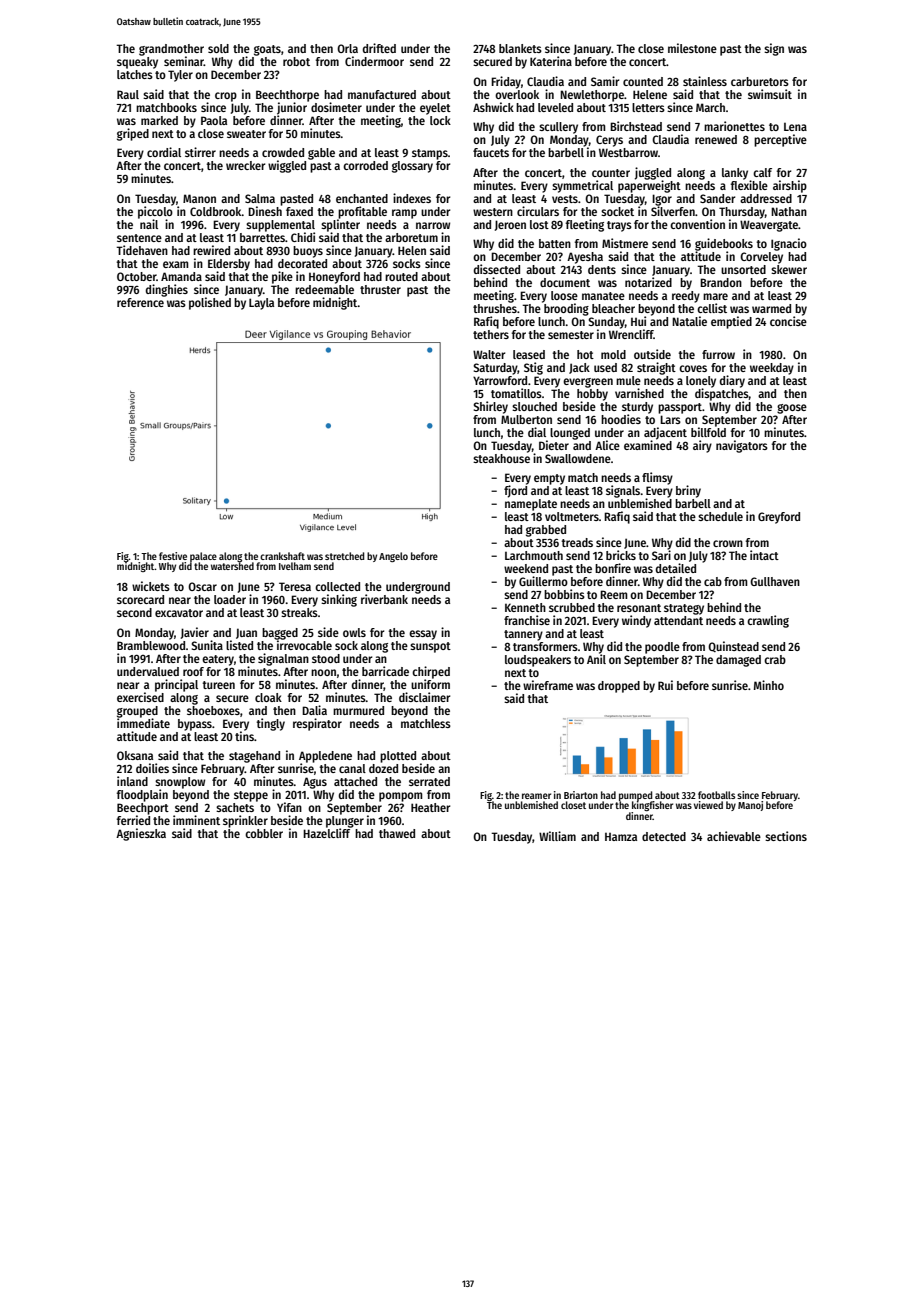 The height and width of the page is (1308, 924). I want to click on footballs, so click(716, 795).
